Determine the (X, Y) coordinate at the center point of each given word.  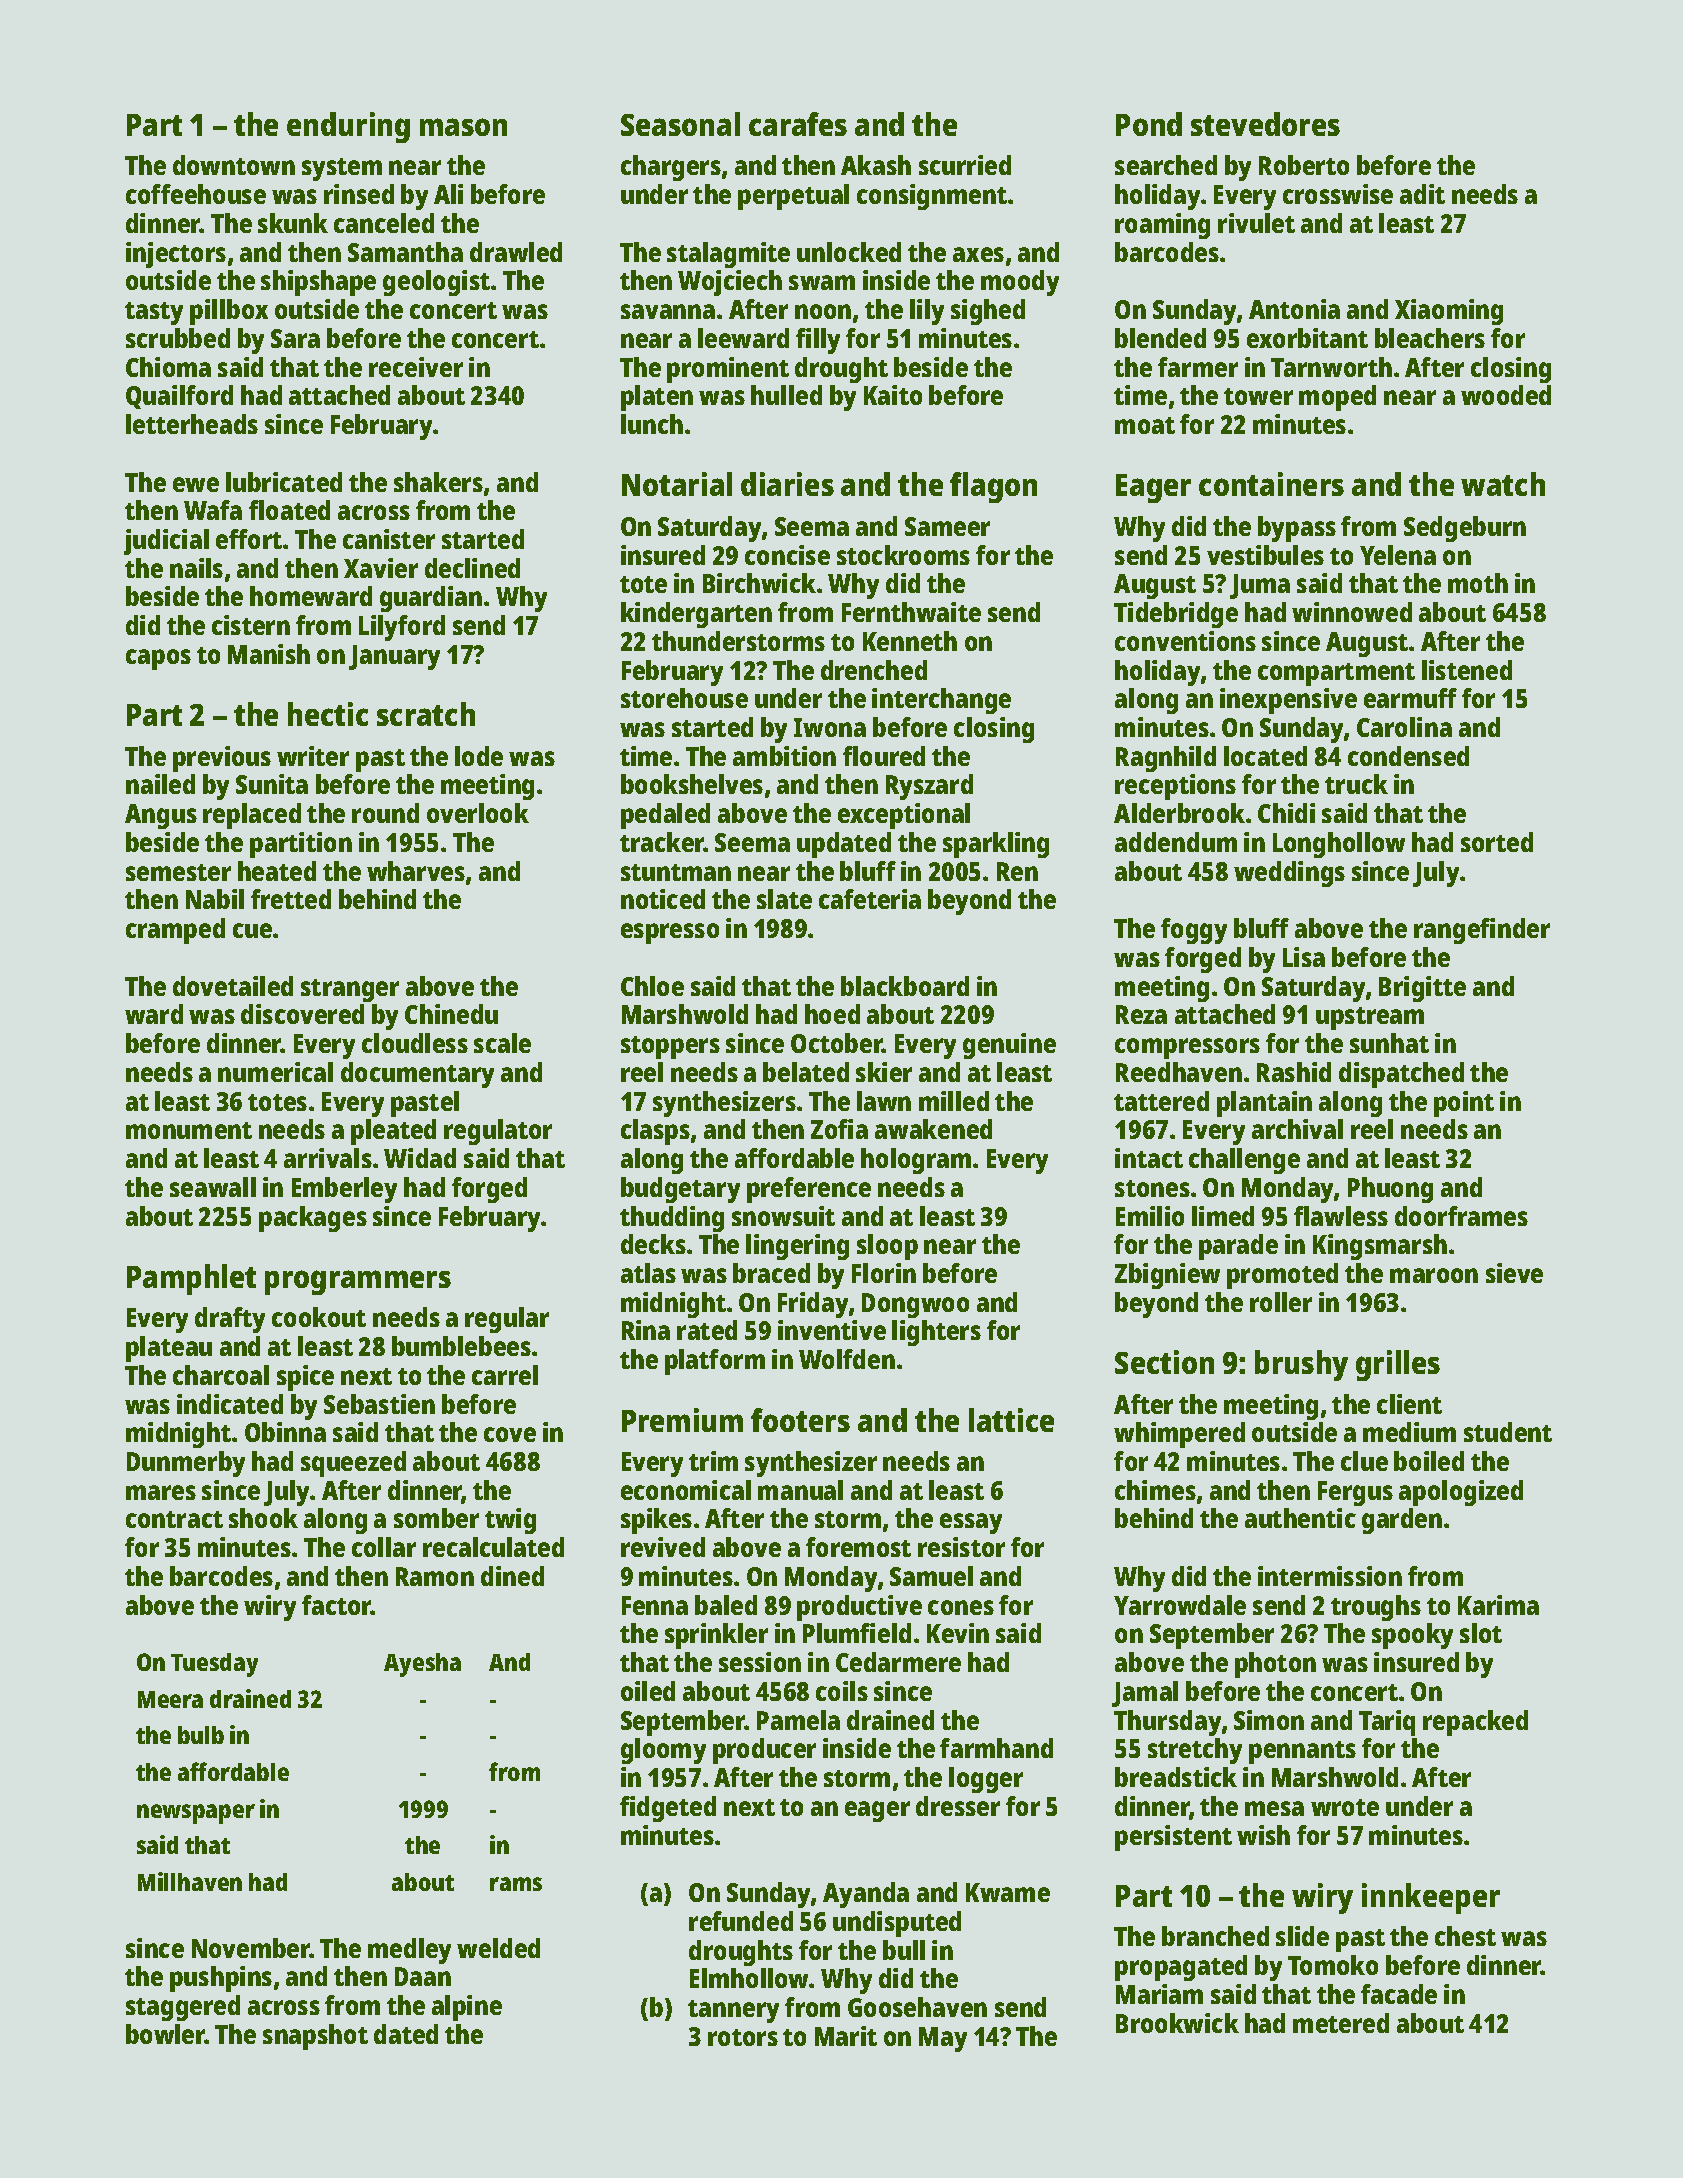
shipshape (318, 283)
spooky (1412, 1636)
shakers (438, 482)
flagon (993, 487)
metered (1341, 2023)
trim (713, 1461)
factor (336, 1605)
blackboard (905, 986)
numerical (275, 1072)
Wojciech (730, 283)
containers (1271, 484)
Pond (1149, 124)
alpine (467, 2008)
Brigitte (1422, 989)
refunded (741, 1921)
